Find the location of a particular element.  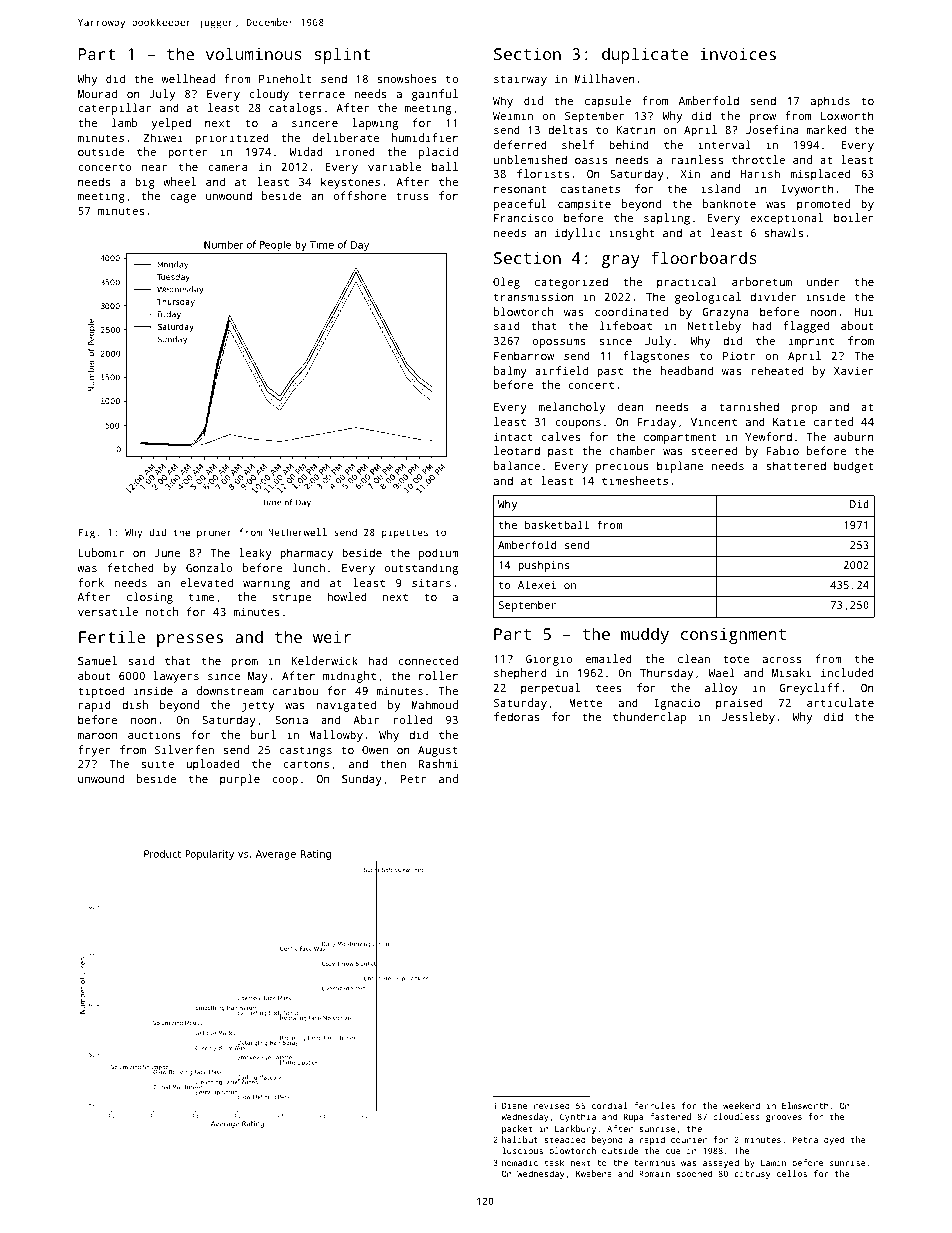

Jessleby is located at coordinates (748, 718).
